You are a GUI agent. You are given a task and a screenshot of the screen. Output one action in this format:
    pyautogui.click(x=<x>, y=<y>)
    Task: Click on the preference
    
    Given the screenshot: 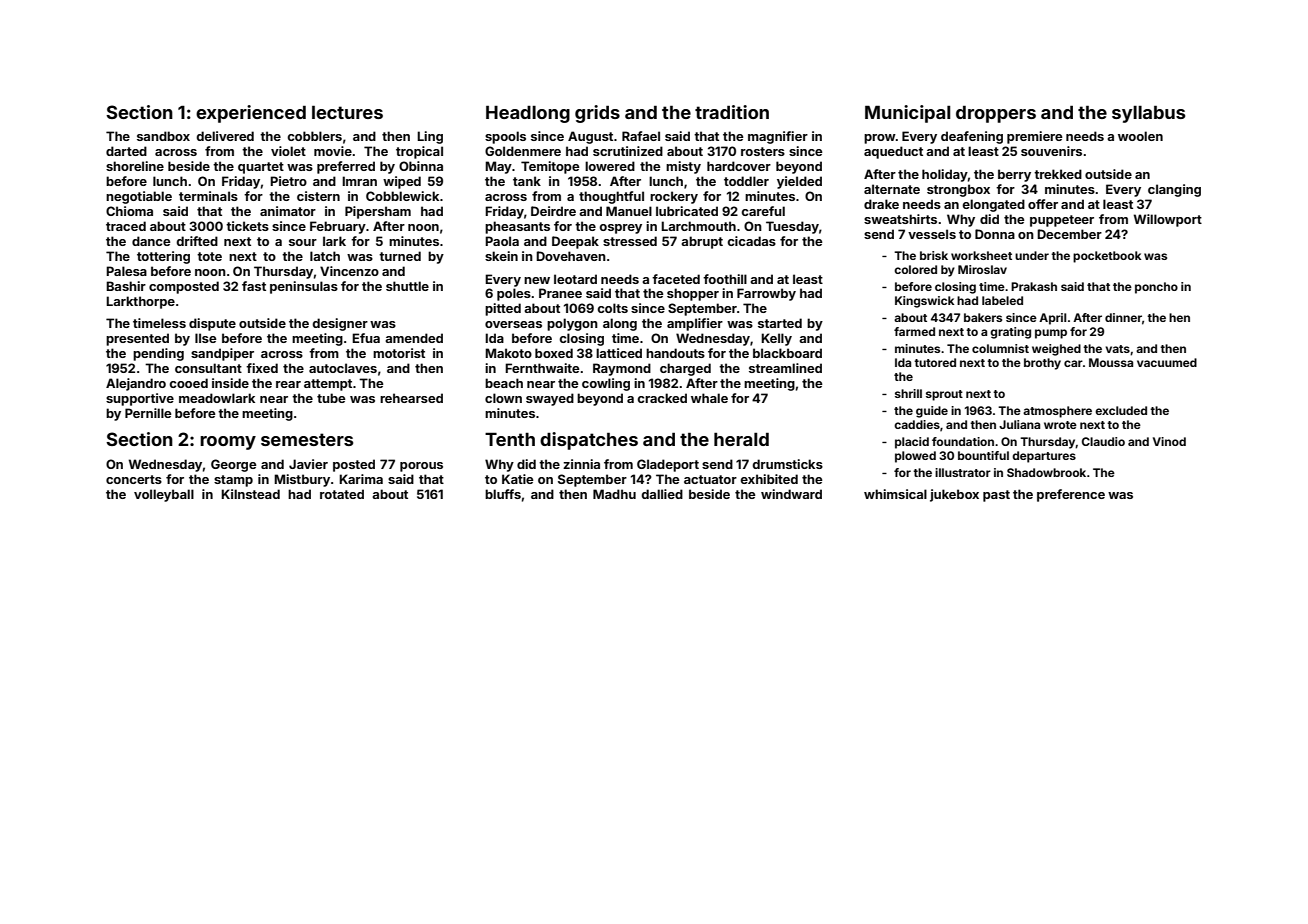 What is the action you would take?
    pyautogui.click(x=1071, y=495)
